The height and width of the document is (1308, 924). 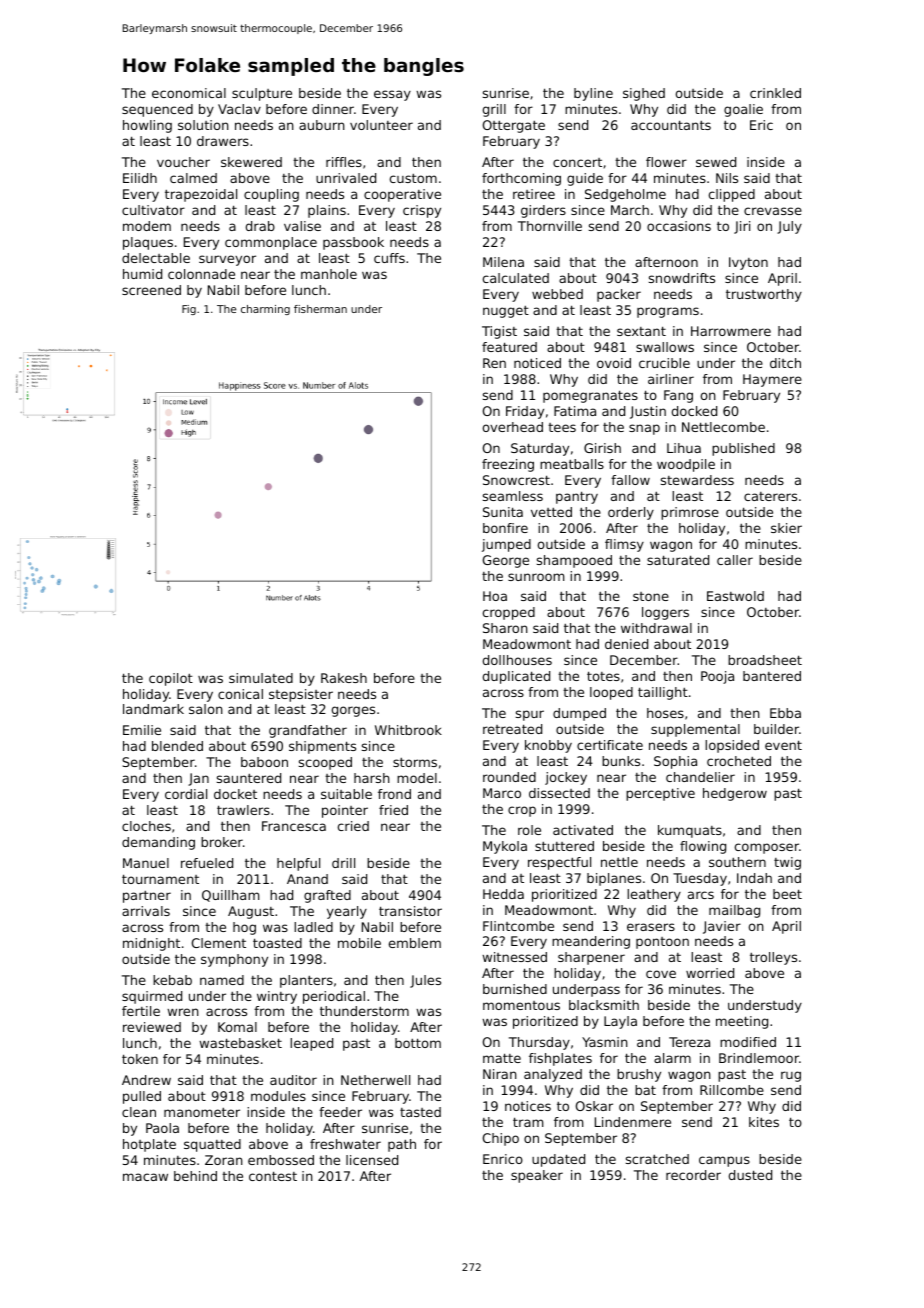 I want to click on simulated, so click(x=261, y=678).
